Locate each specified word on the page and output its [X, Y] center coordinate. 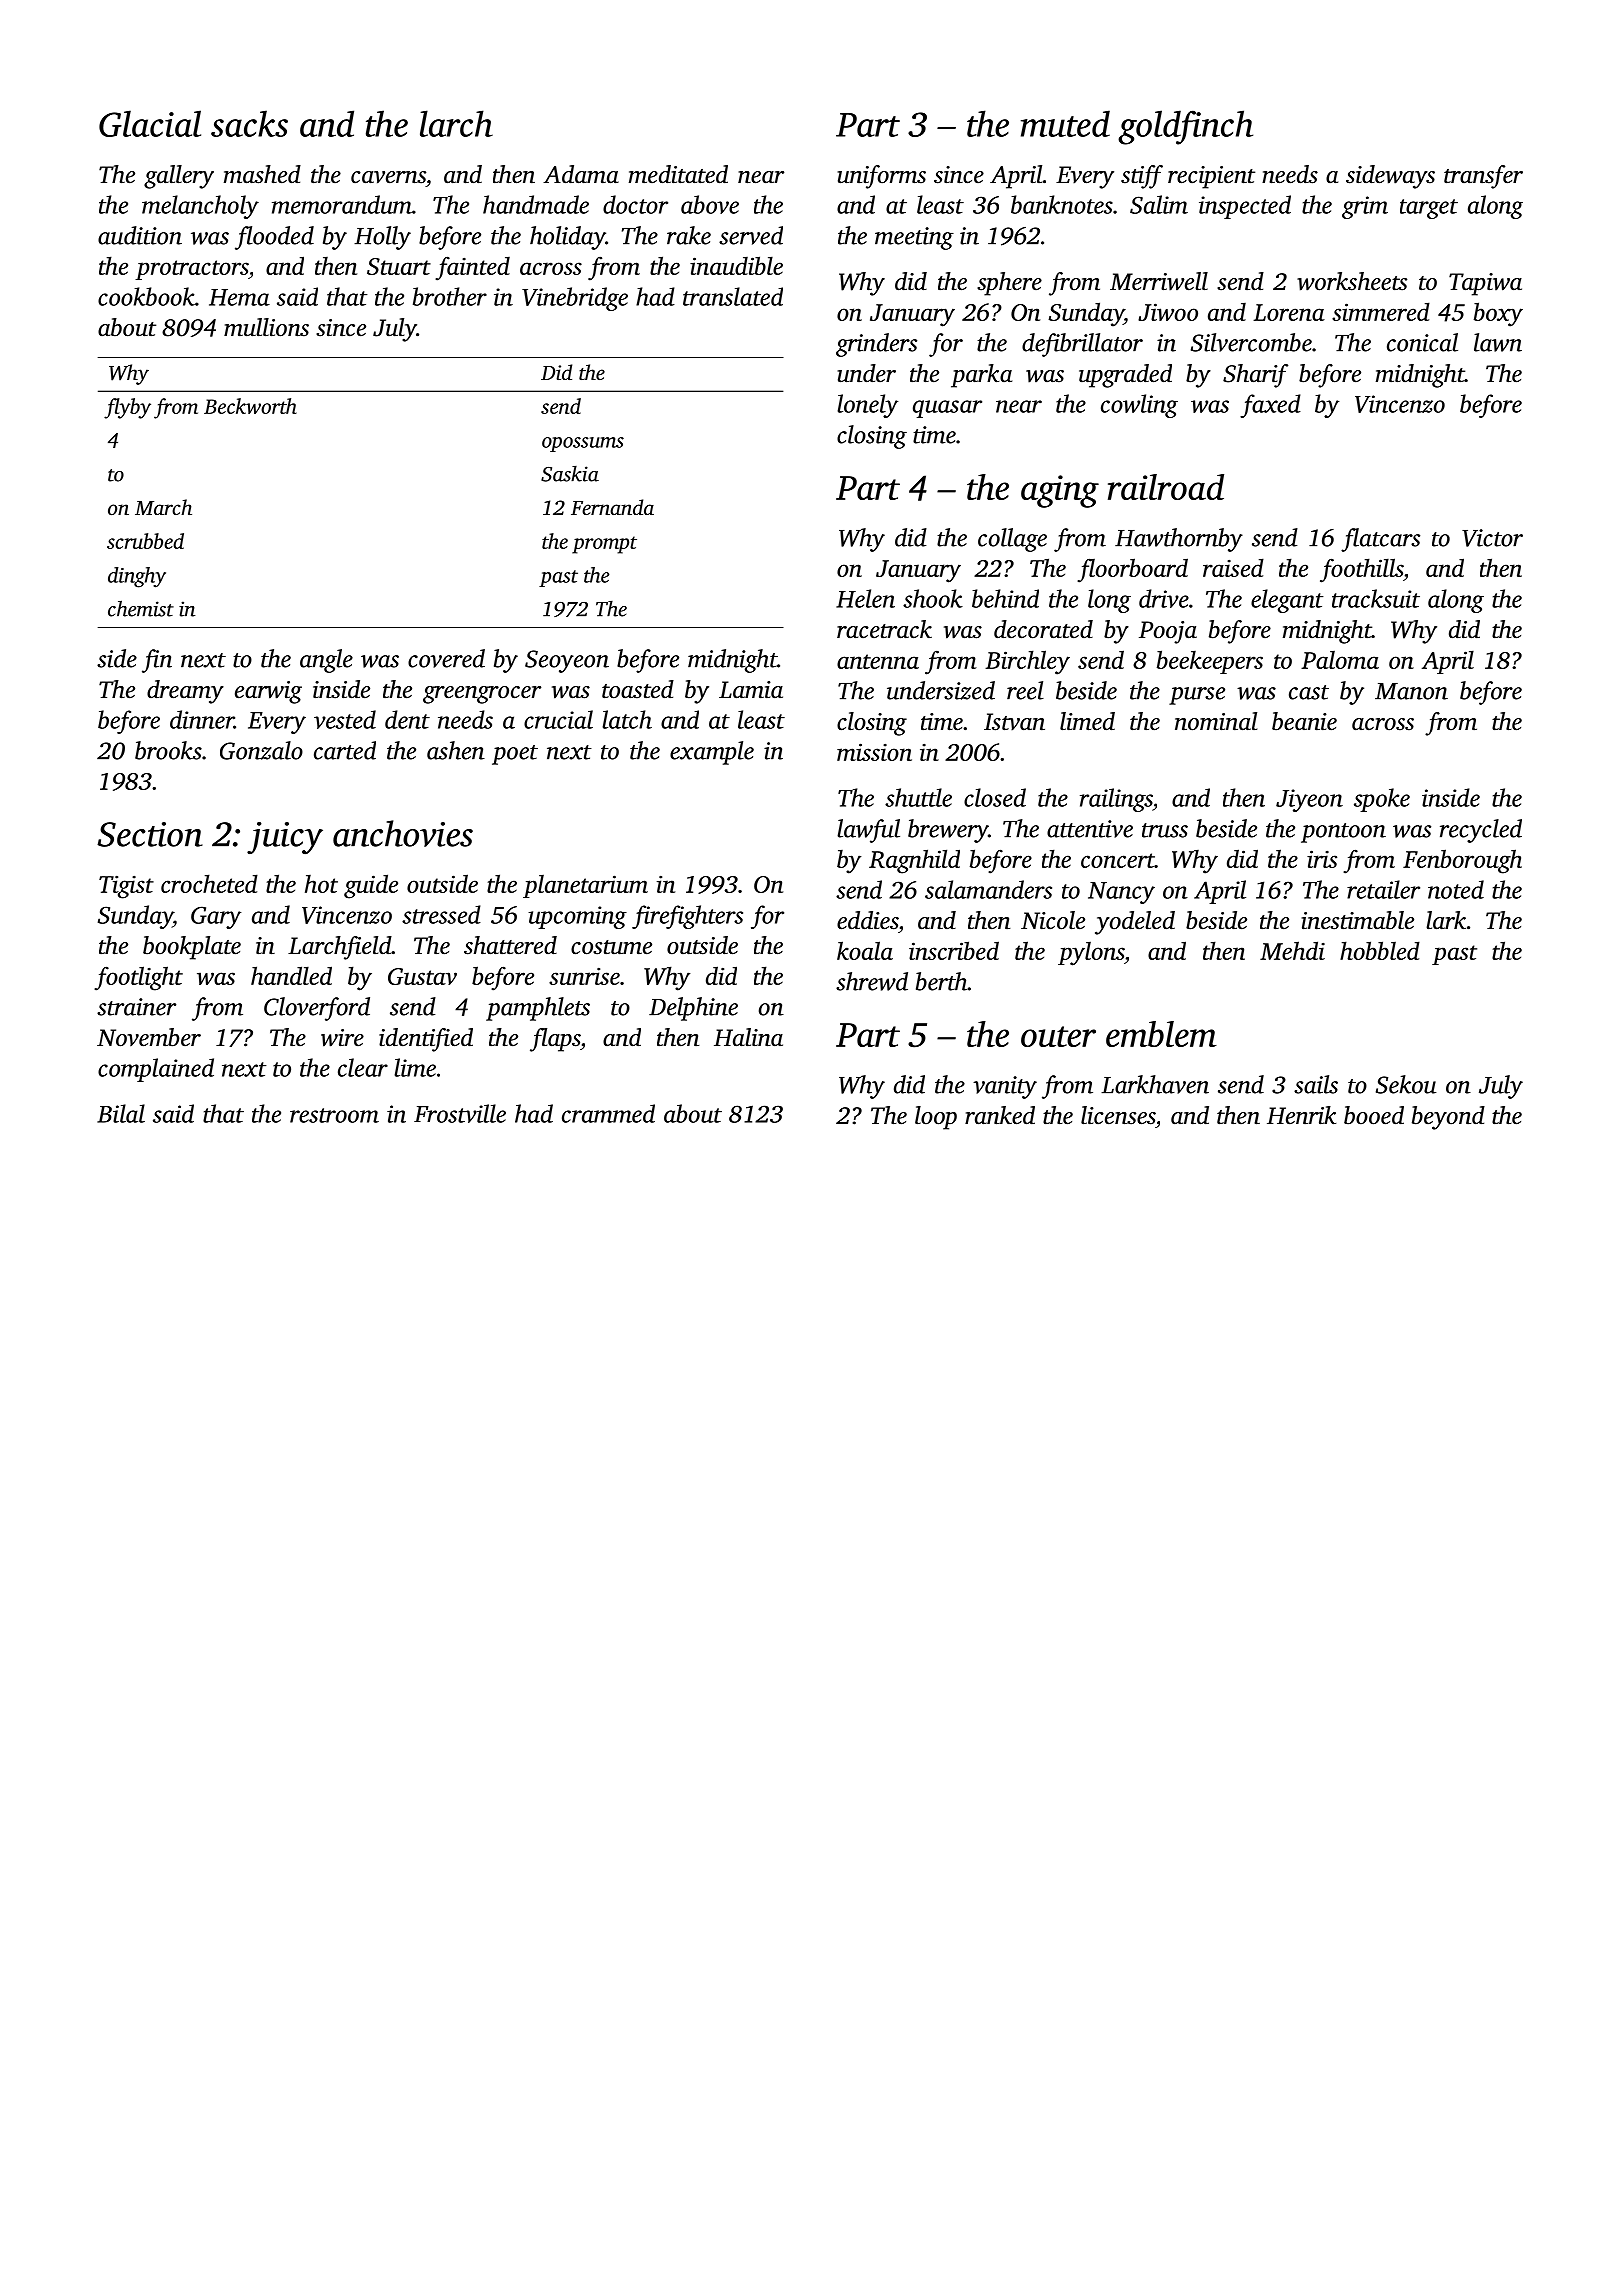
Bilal [121, 1113]
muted [1065, 123]
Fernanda [612, 507]
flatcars [1380, 540]
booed [1374, 1115]
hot [321, 884]
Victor [1492, 538]
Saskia [570, 474]
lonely [867, 406]
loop [936, 1118]
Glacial [150, 123]
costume [611, 947]
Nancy [1121, 893]
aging [1060, 491]
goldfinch [1185, 127]
